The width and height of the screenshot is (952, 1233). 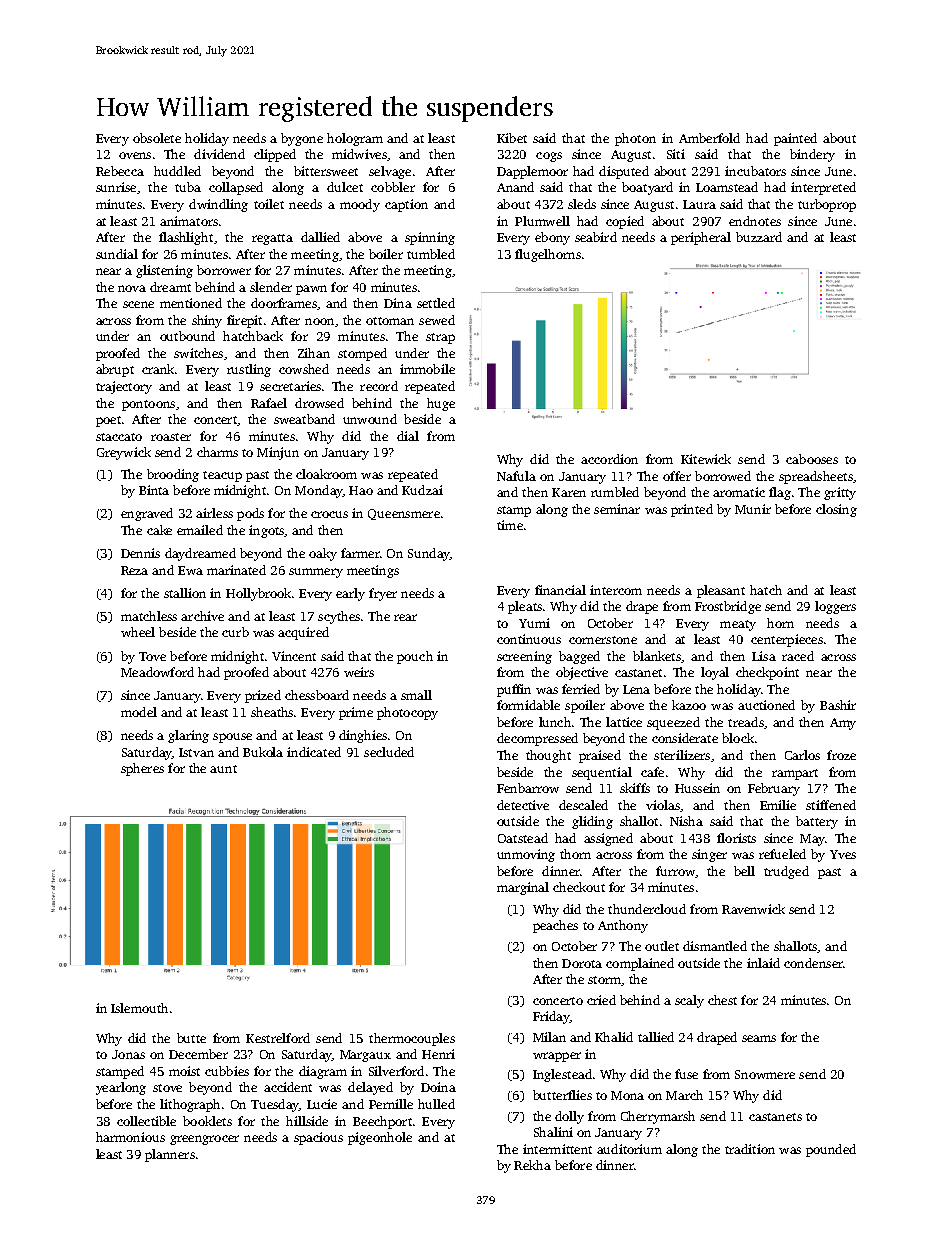 I want to click on Jonas, so click(x=128, y=1054).
